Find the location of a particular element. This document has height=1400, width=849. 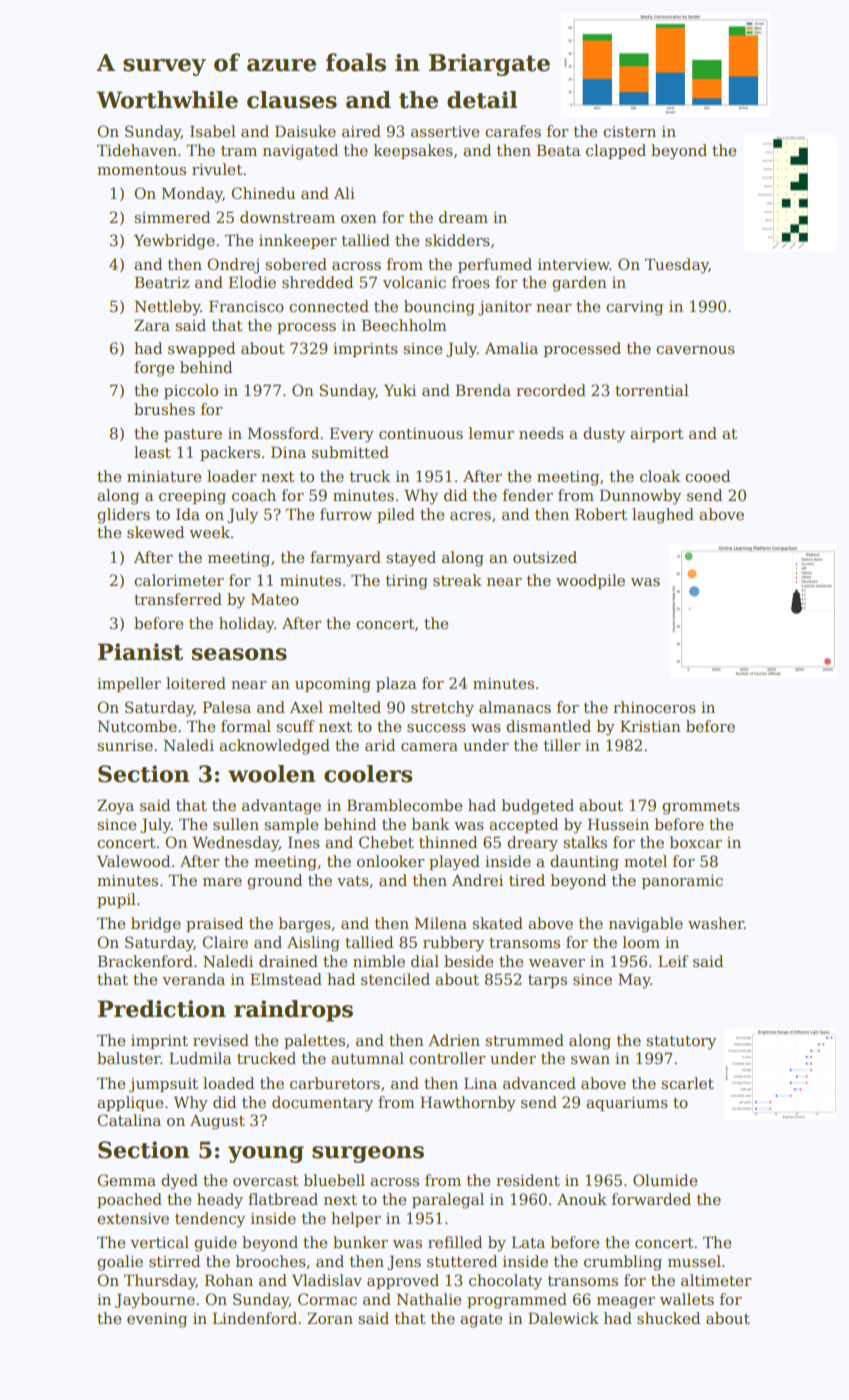

sample is located at coordinates (291, 825).
